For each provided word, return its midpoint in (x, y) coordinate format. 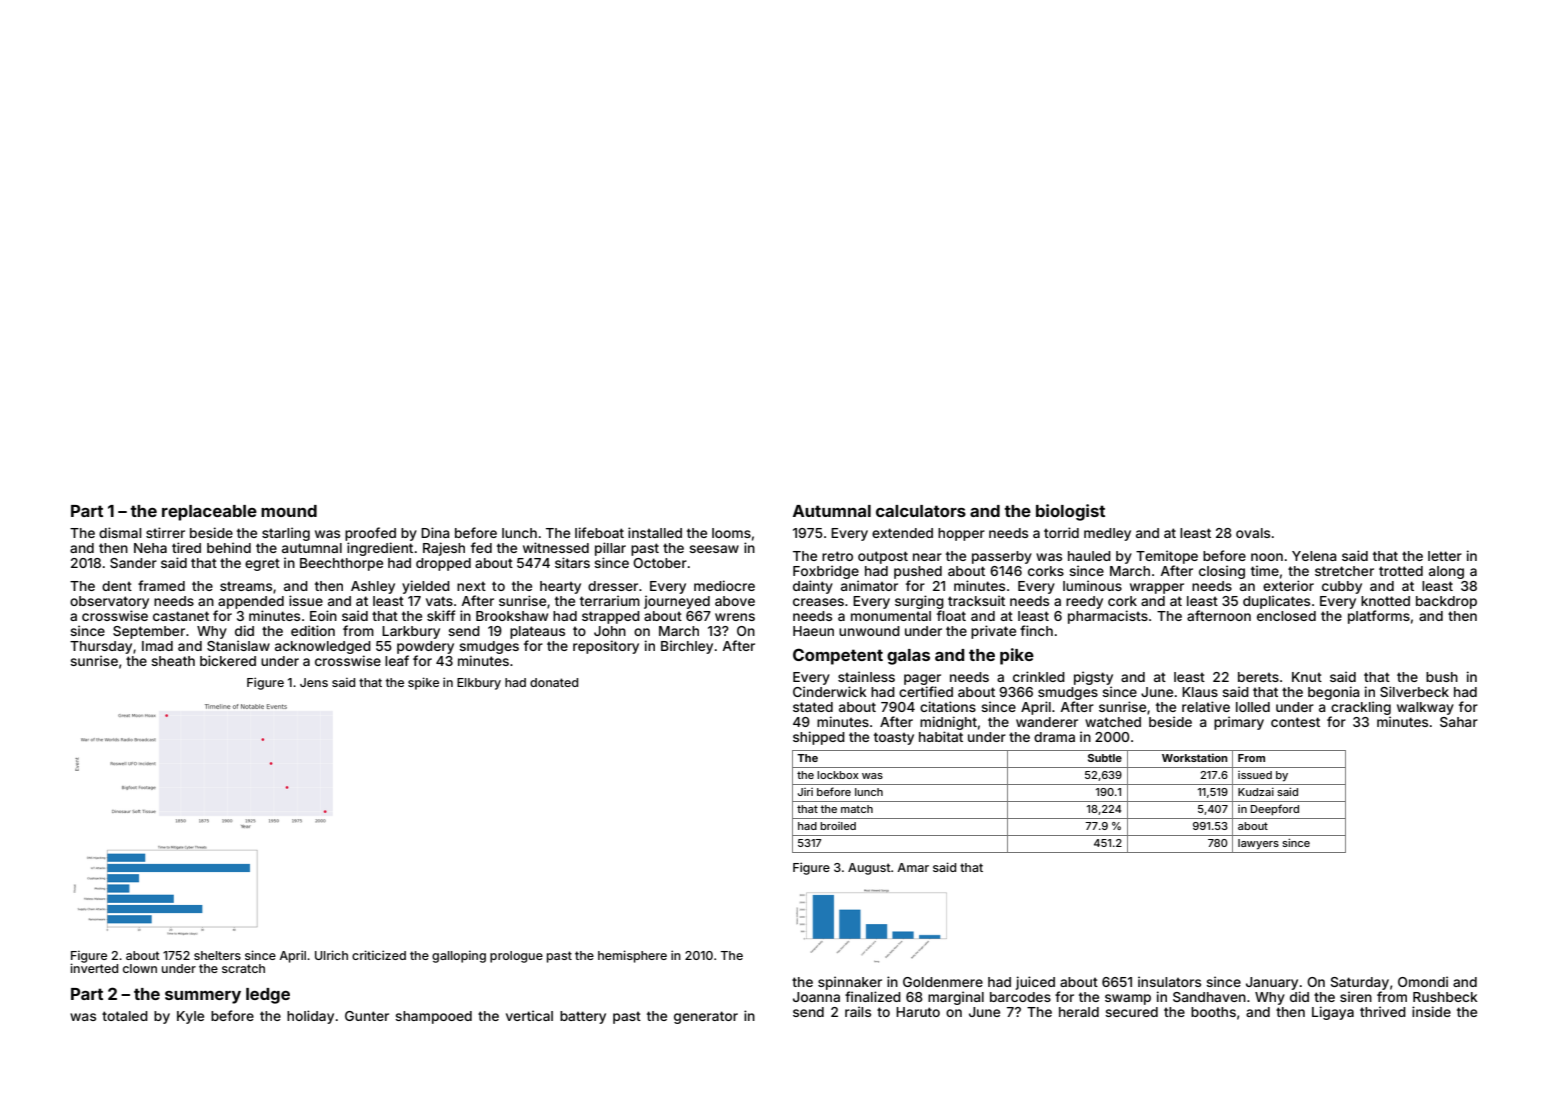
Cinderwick (830, 691)
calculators (921, 511)
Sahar (1459, 722)
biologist (1070, 512)
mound (289, 511)
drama (1054, 737)
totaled (125, 1016)
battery (583, 1017)
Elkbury (479, 684)
